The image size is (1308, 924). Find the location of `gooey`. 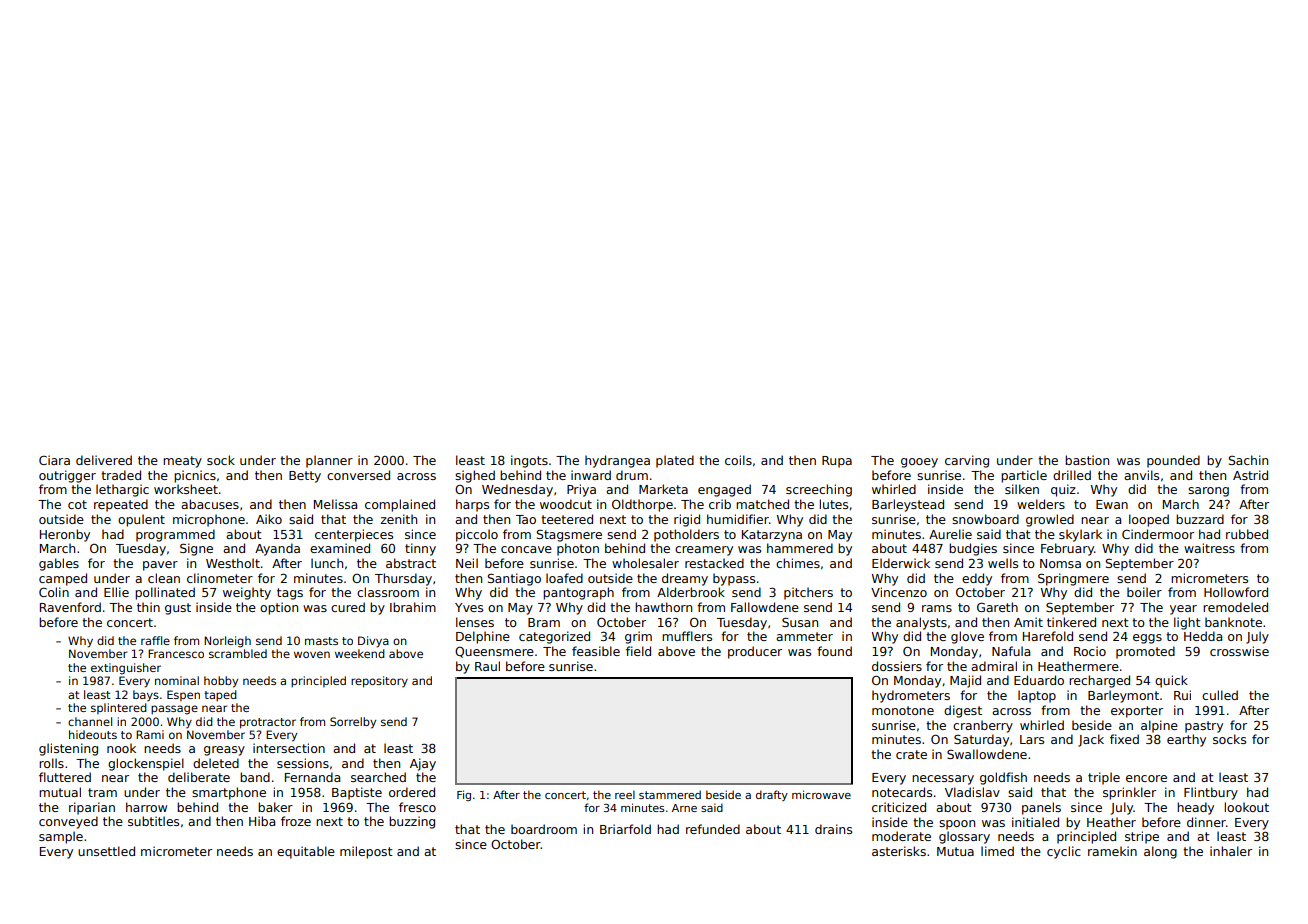

gooey is located at coordinates (919, 463).
